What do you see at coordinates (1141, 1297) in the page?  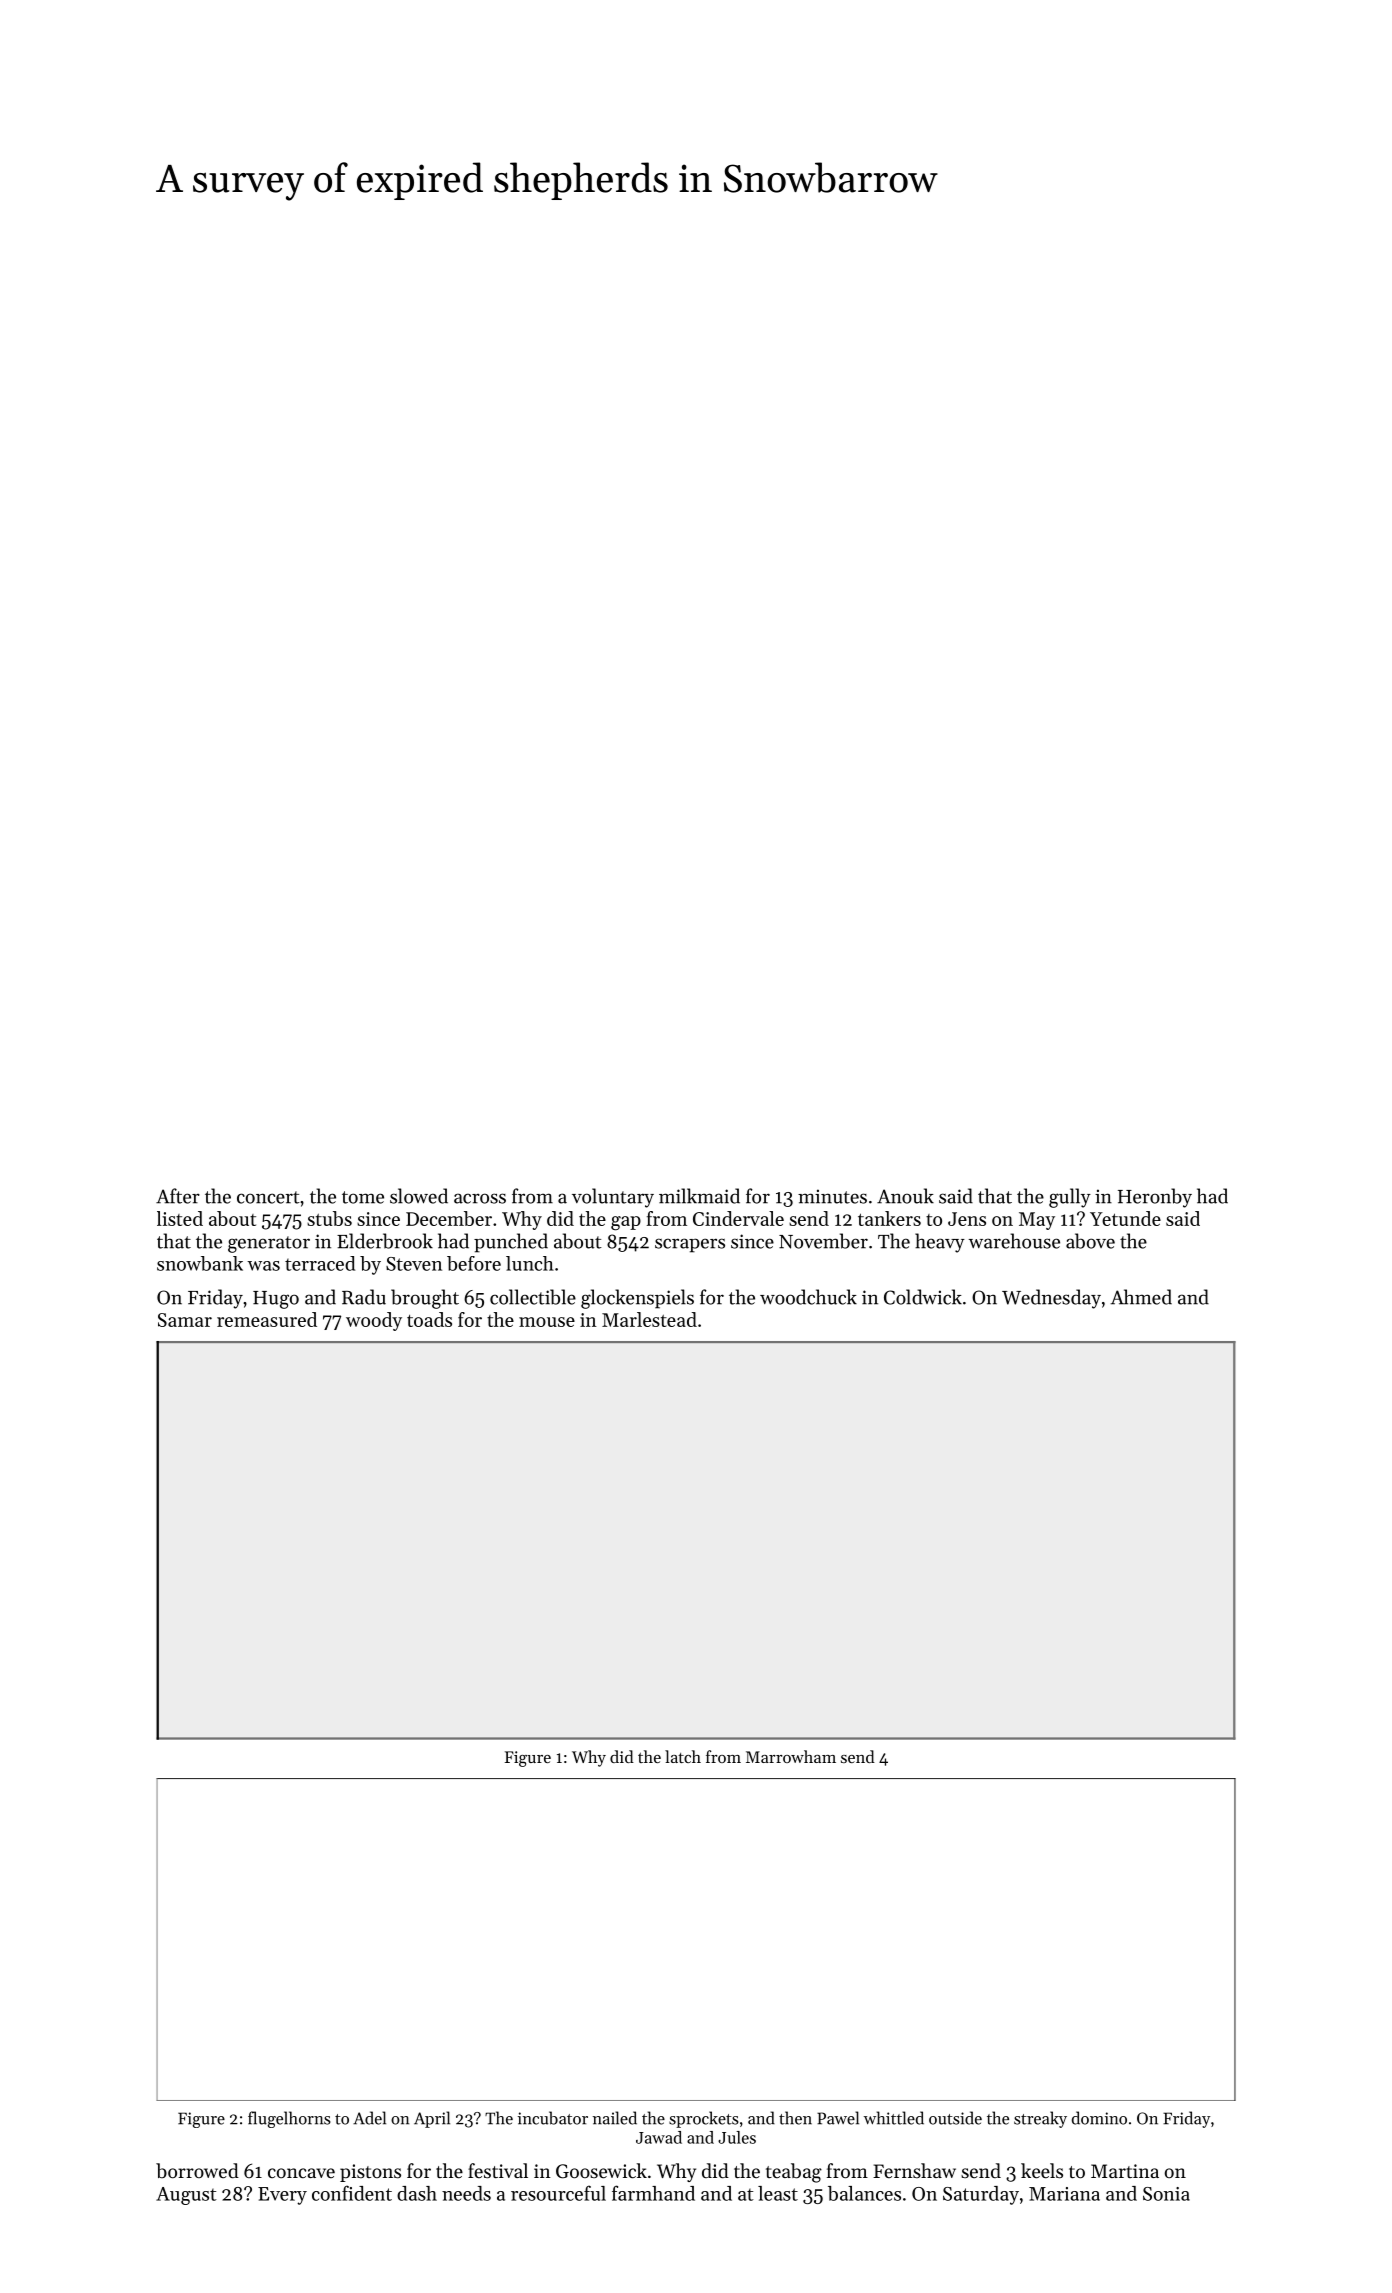 I see `Ahmed` at bounding box center [1141, 1297].
